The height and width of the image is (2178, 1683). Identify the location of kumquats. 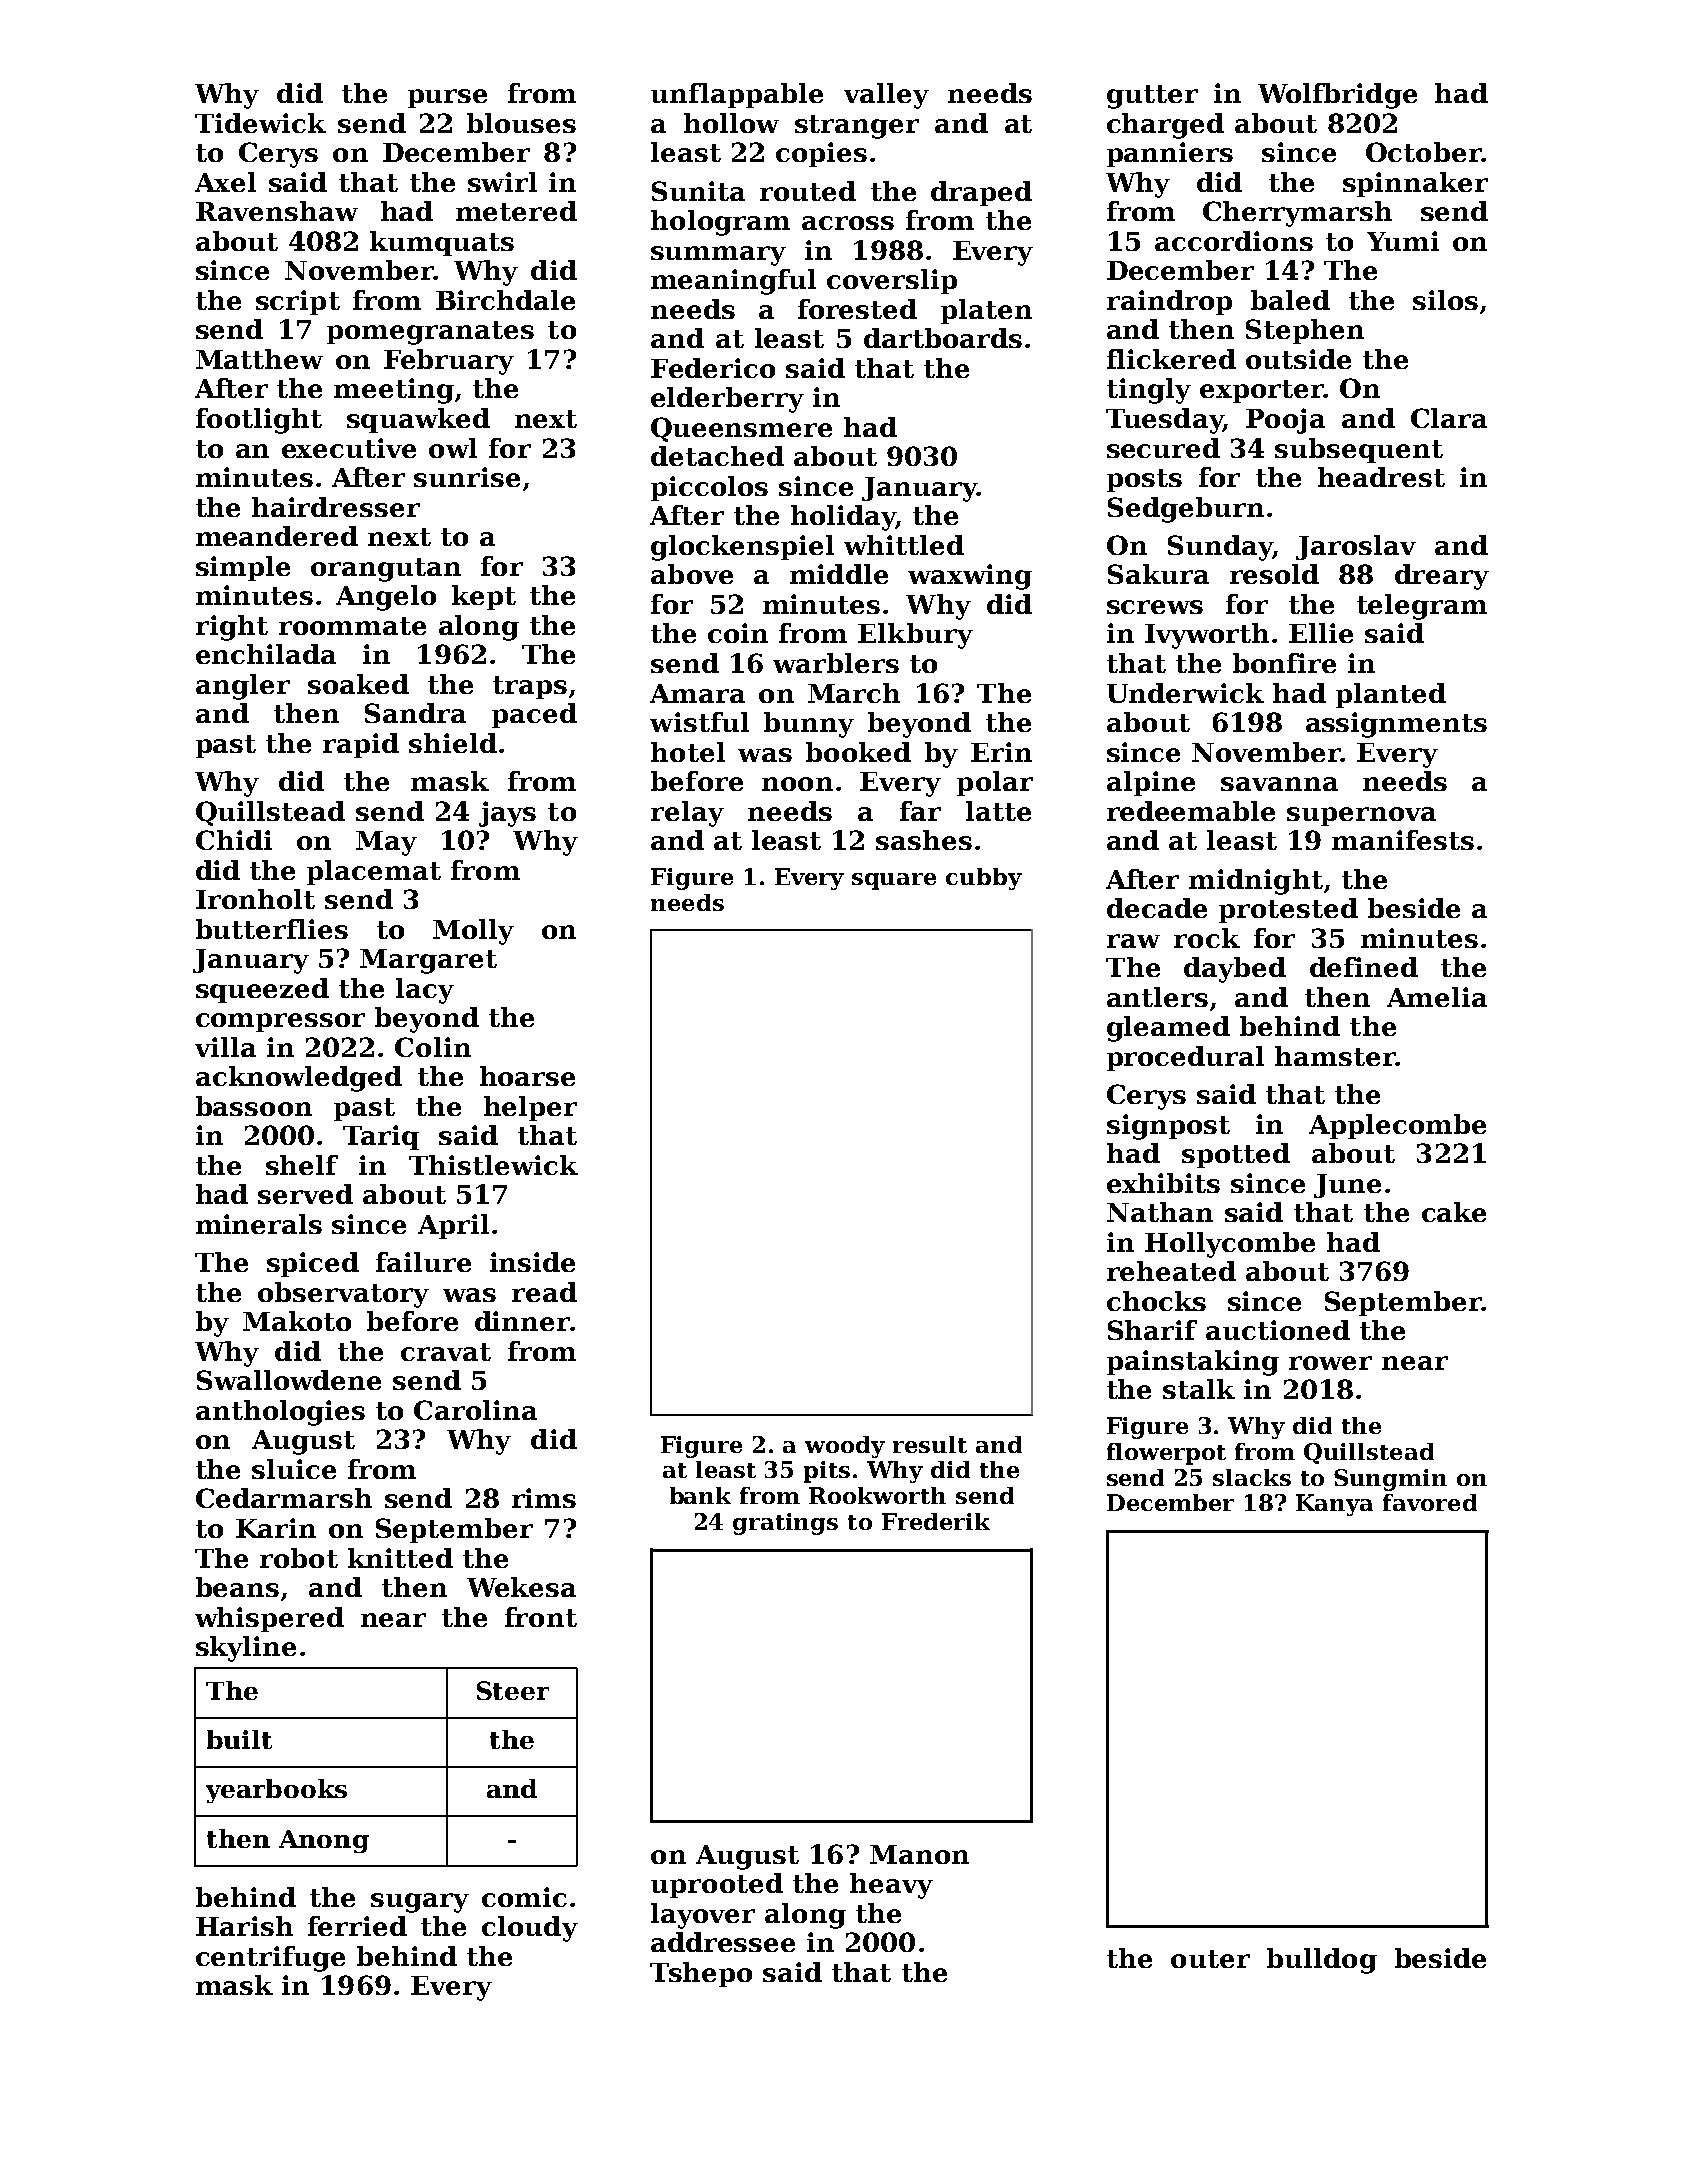
(442, 243).
